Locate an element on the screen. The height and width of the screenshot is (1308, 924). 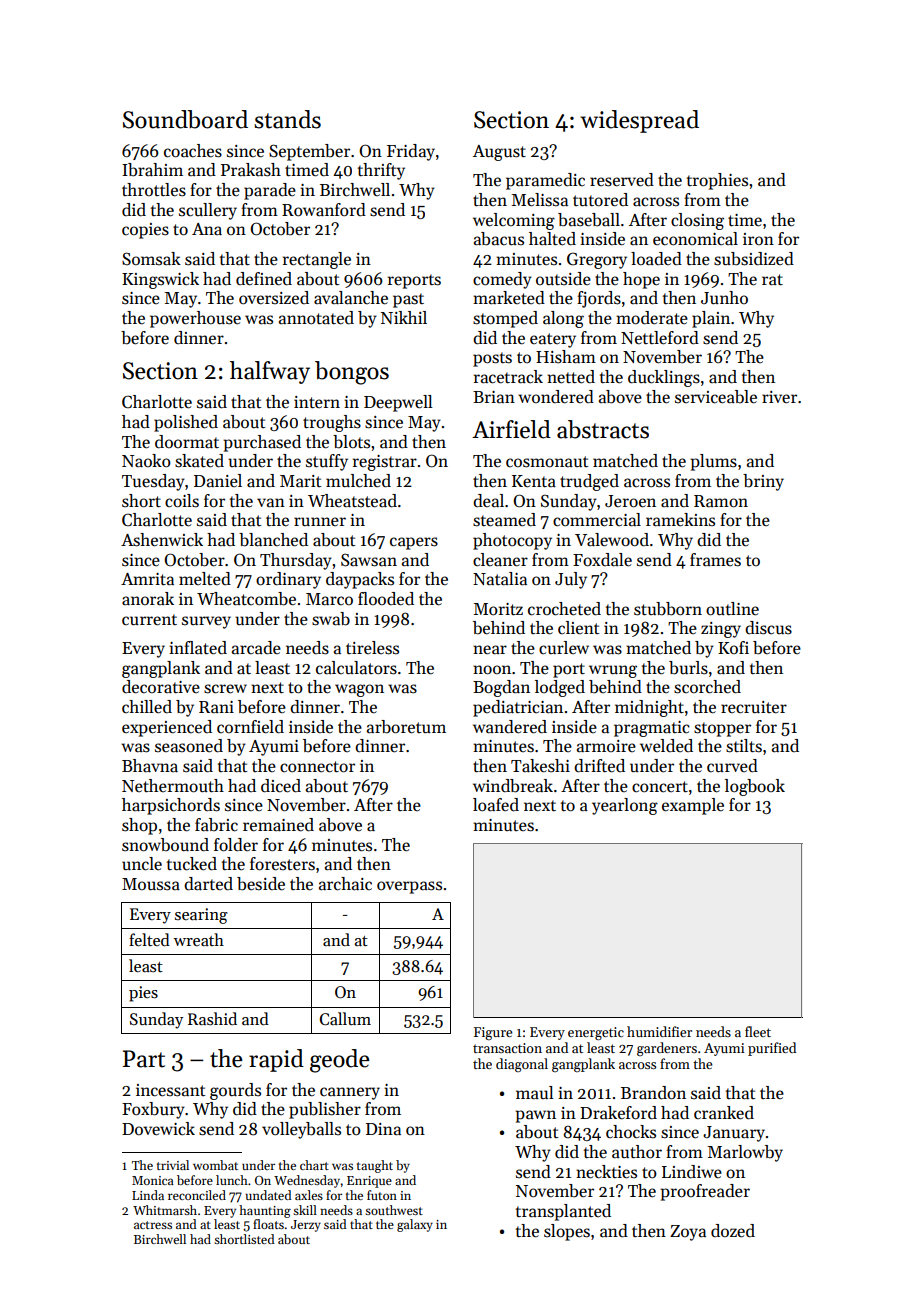
halted is located at coordinates (552, 239).
